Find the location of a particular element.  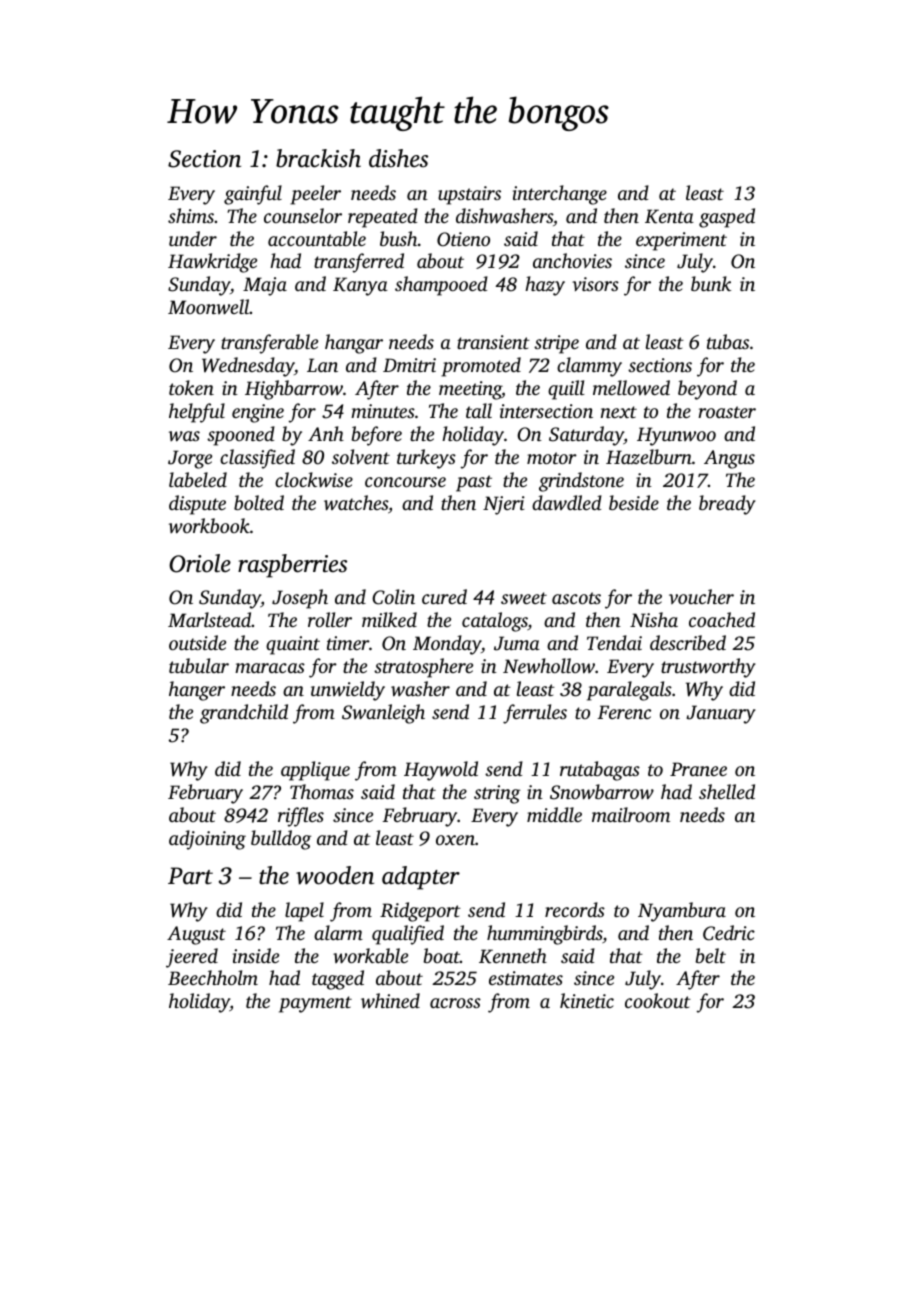

brackish is located at coordinates (318, 158).
